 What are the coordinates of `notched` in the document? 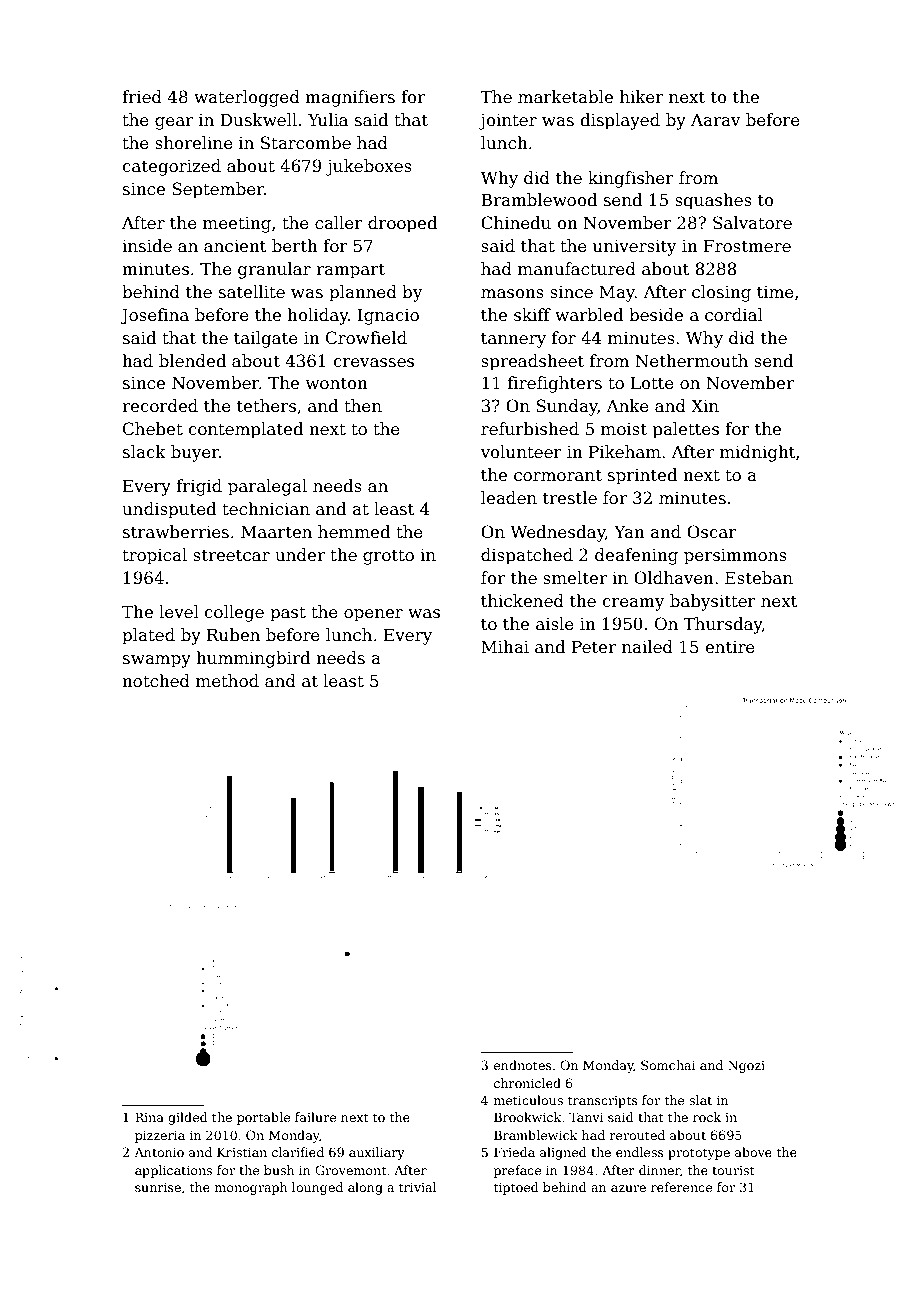 It's located at (156, 681).
